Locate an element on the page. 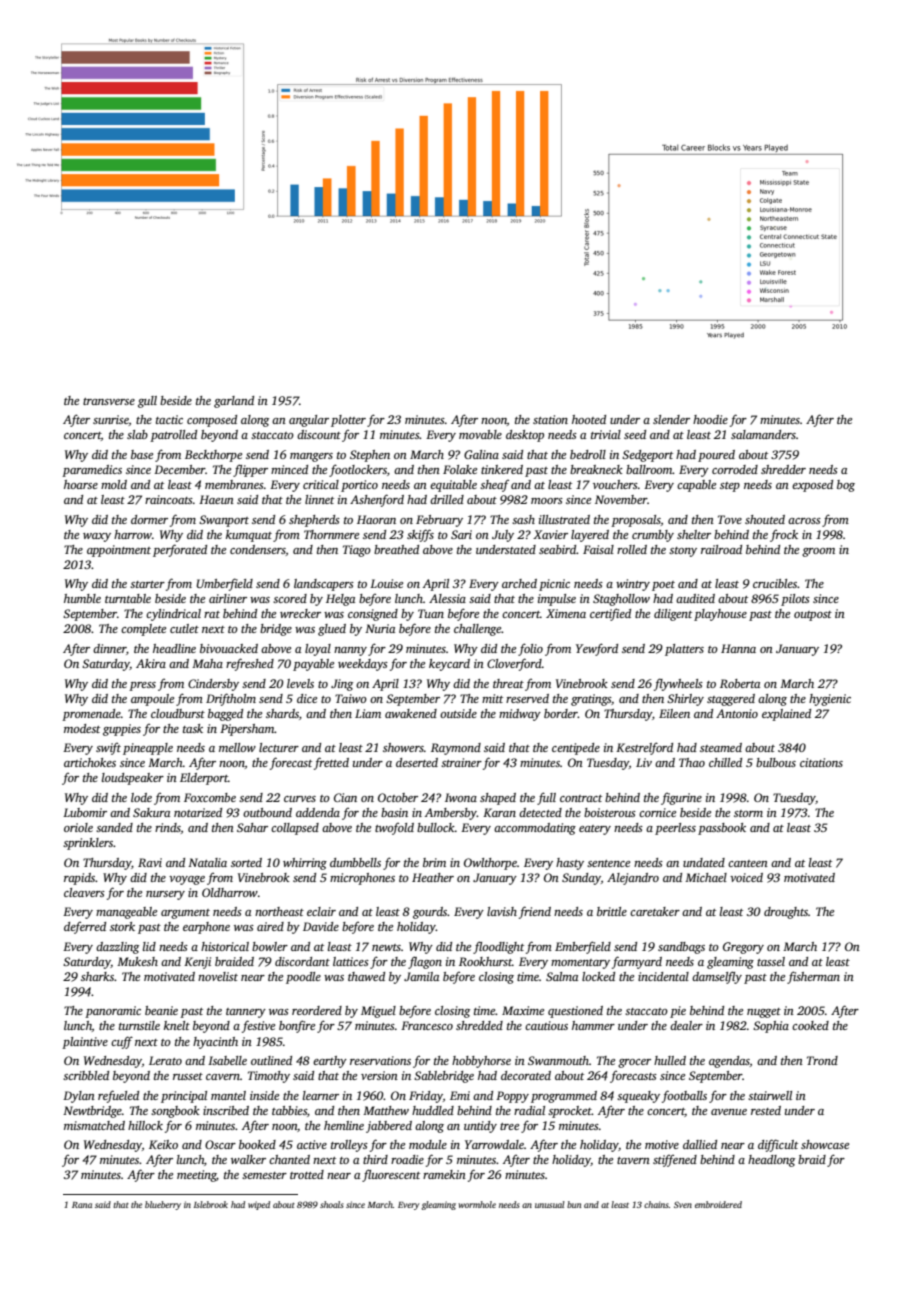 Image resolution: width=924 pixels, height=1308 pixels. appointment is located at coordinates (119, 551).
